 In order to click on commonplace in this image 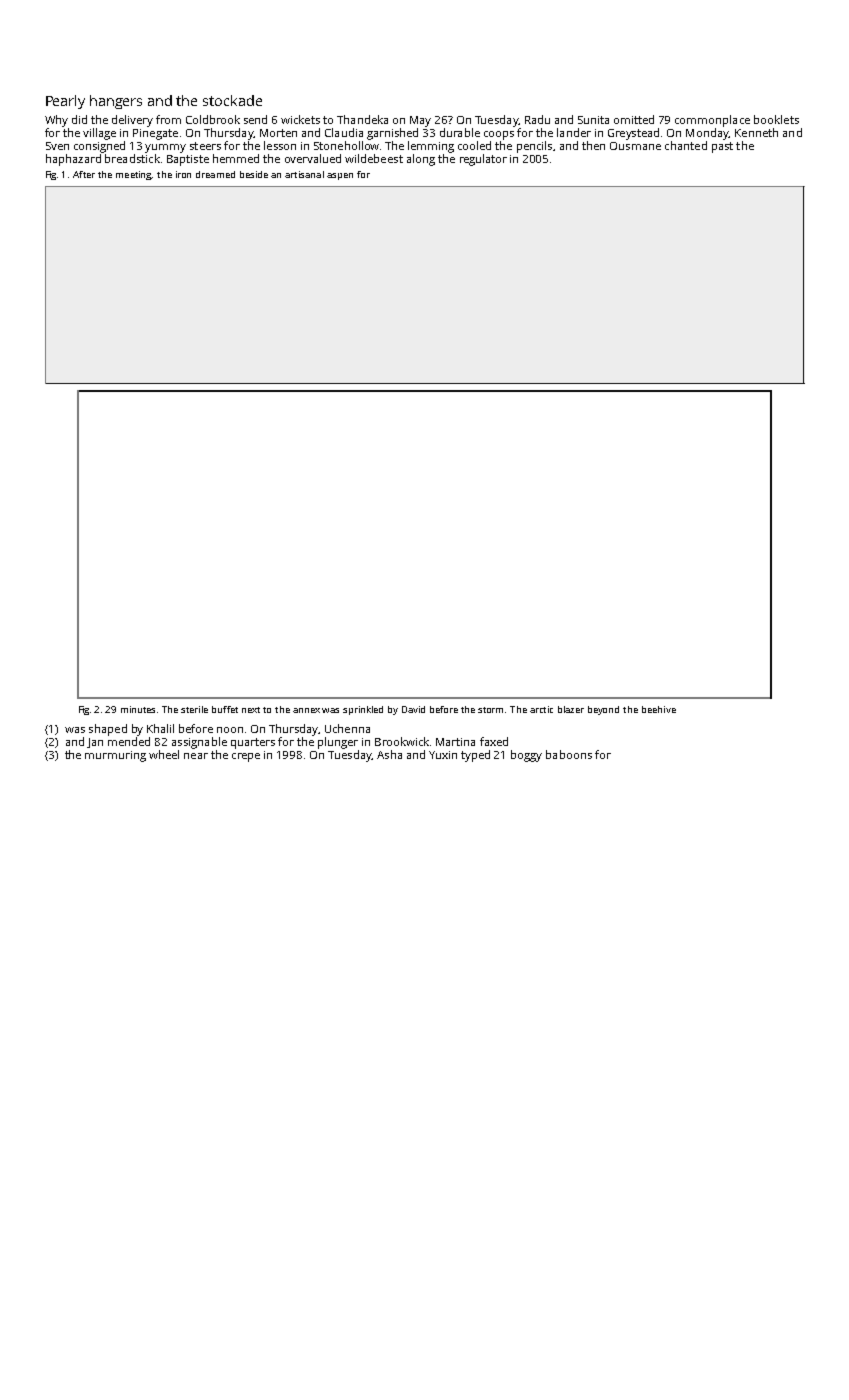, I will do `click(712, 121)`.
